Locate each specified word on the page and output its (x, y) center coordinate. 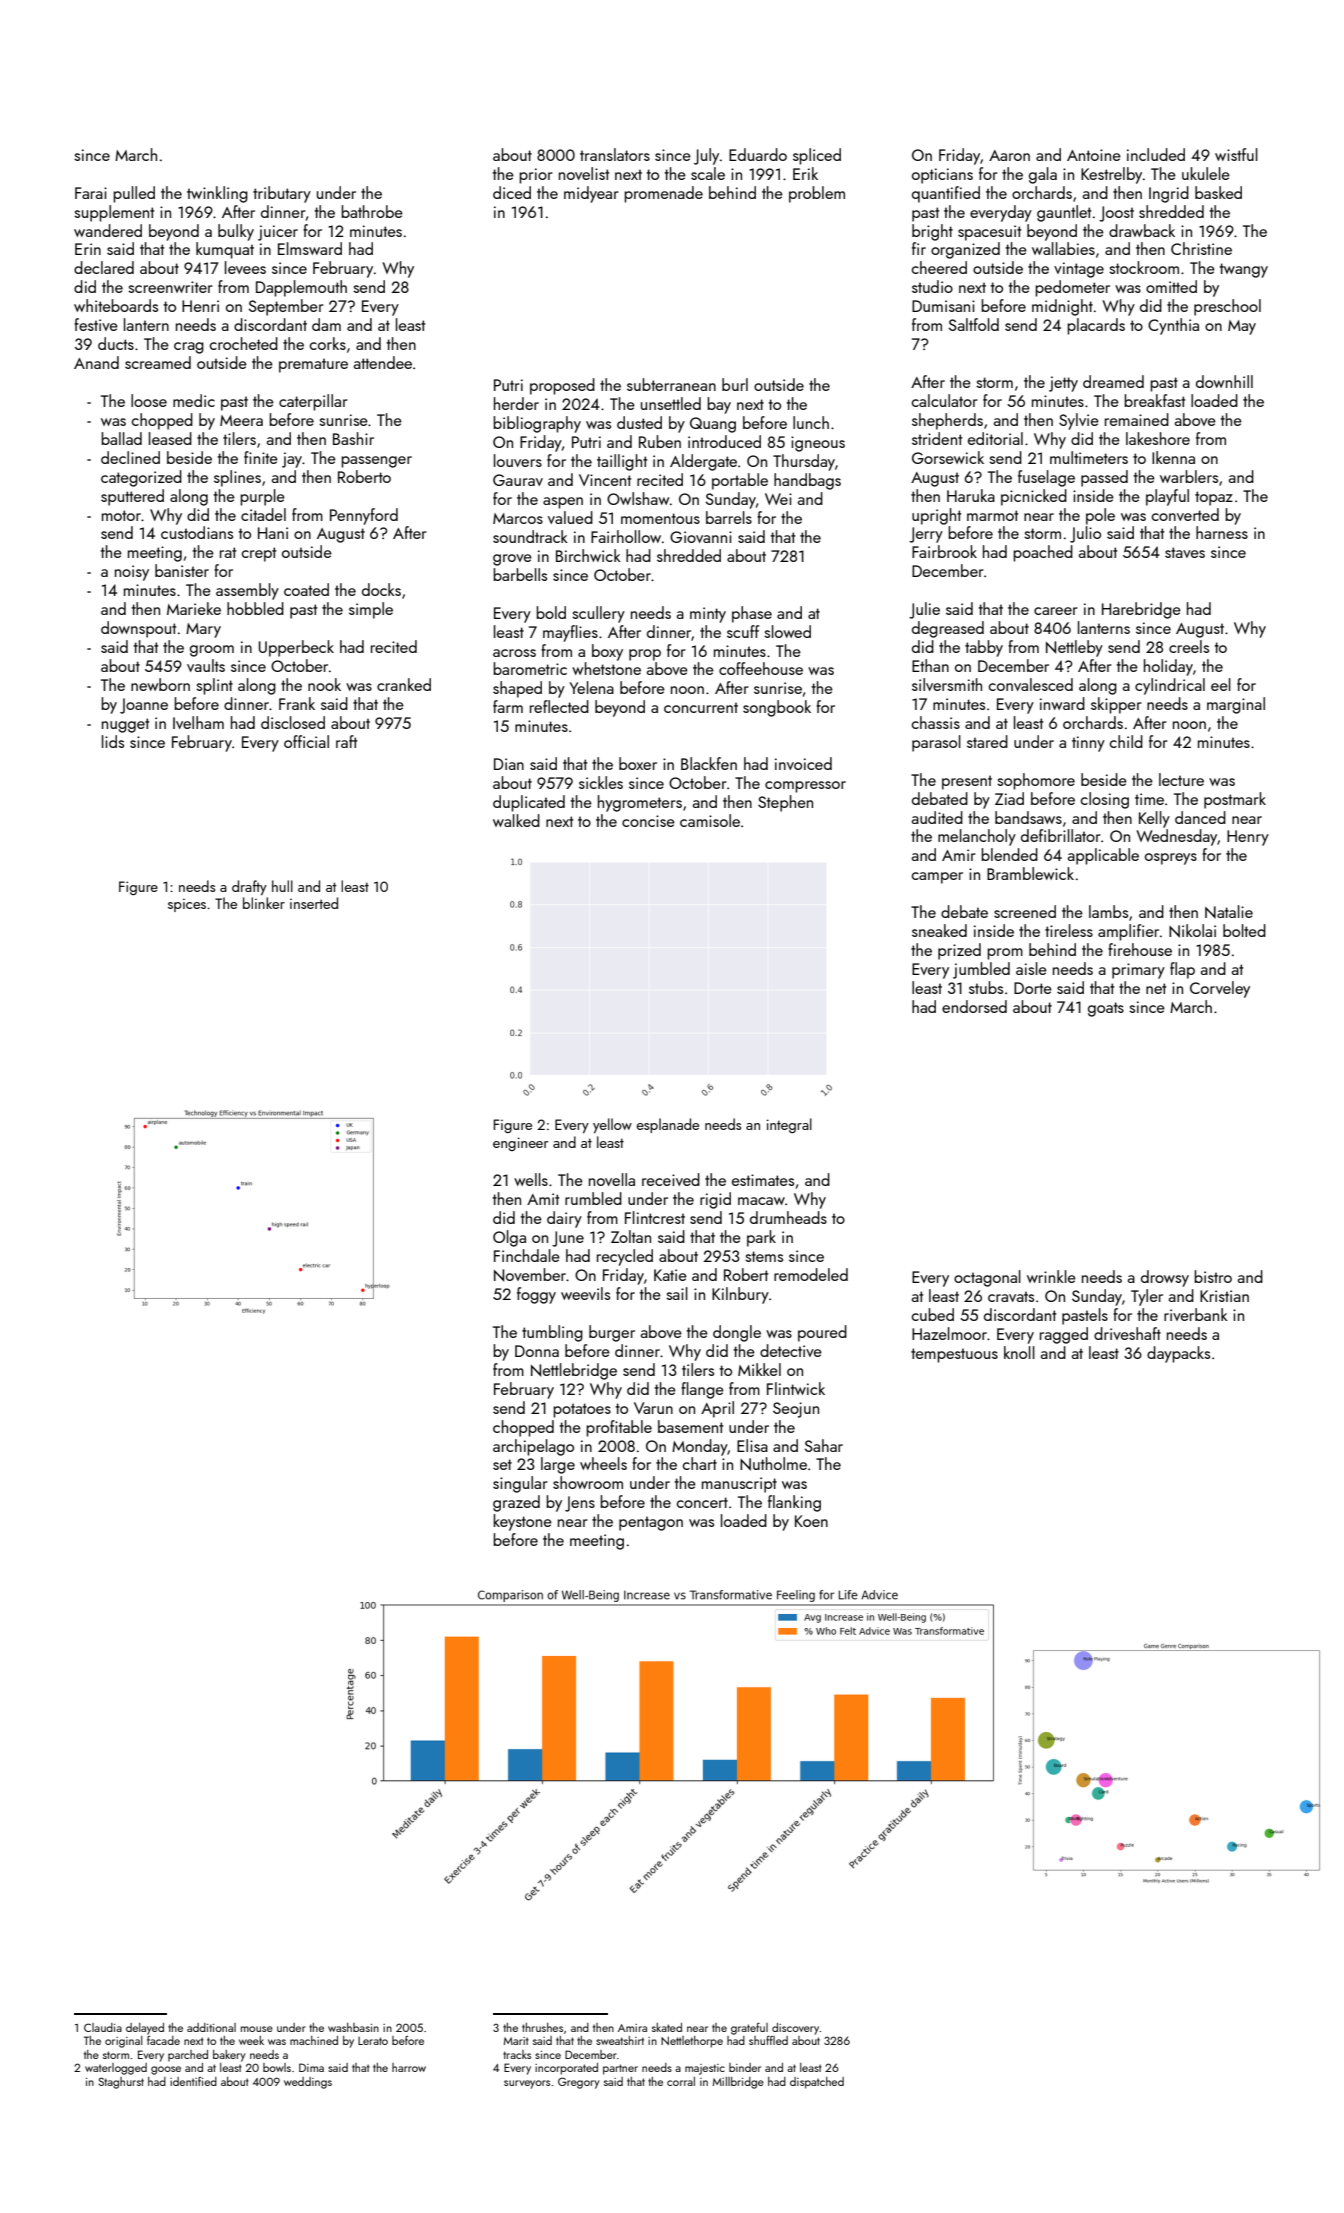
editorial (995, 438)
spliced (817, 156)
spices (187, 905)
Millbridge (738, 2083)
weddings (308, 2083)
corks (328, 343)
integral (789, 1125)
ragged (1064, 1335)
